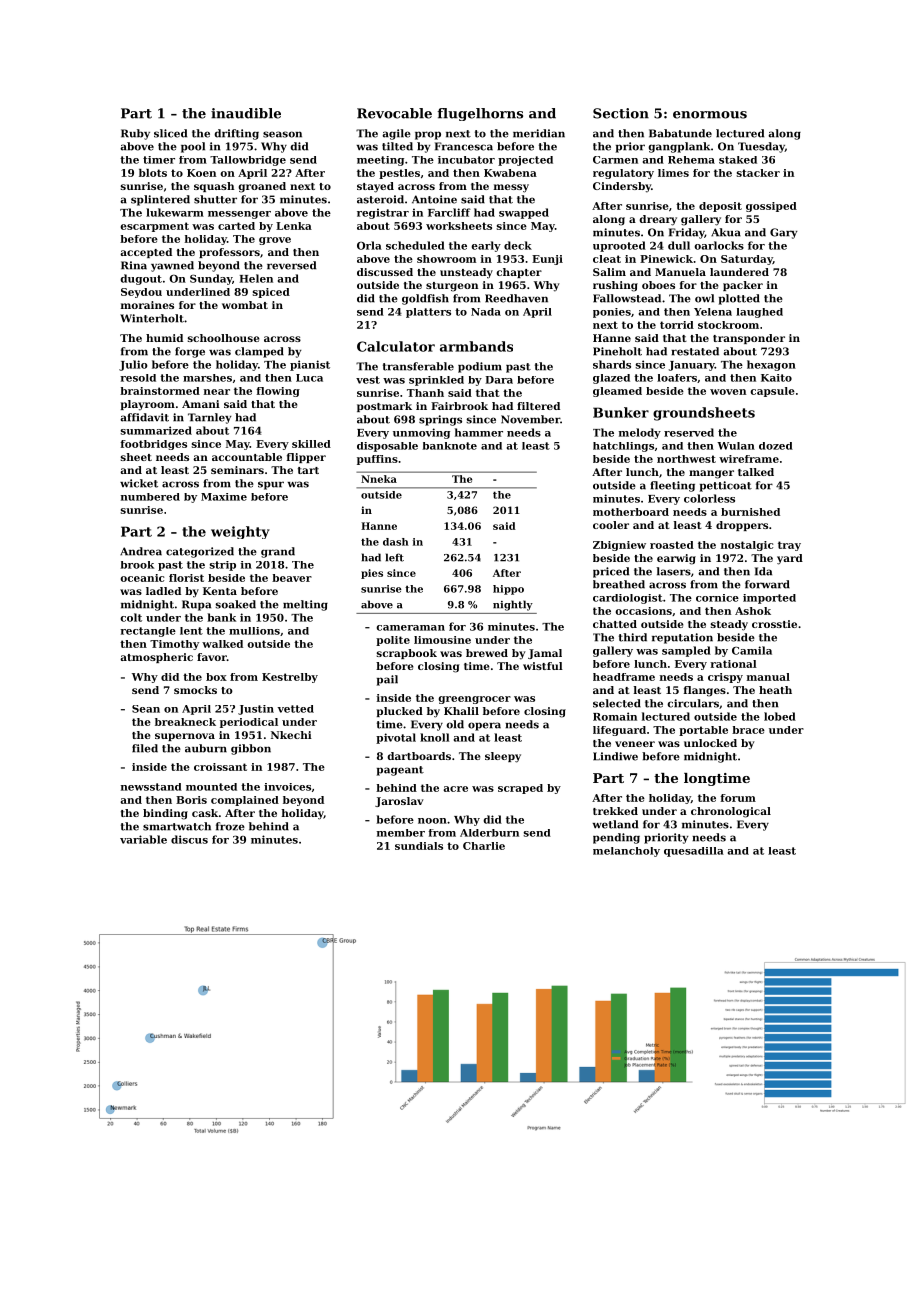  Describe the element at coordinates (486, 312) in the document. I see `Nada` at that location.
